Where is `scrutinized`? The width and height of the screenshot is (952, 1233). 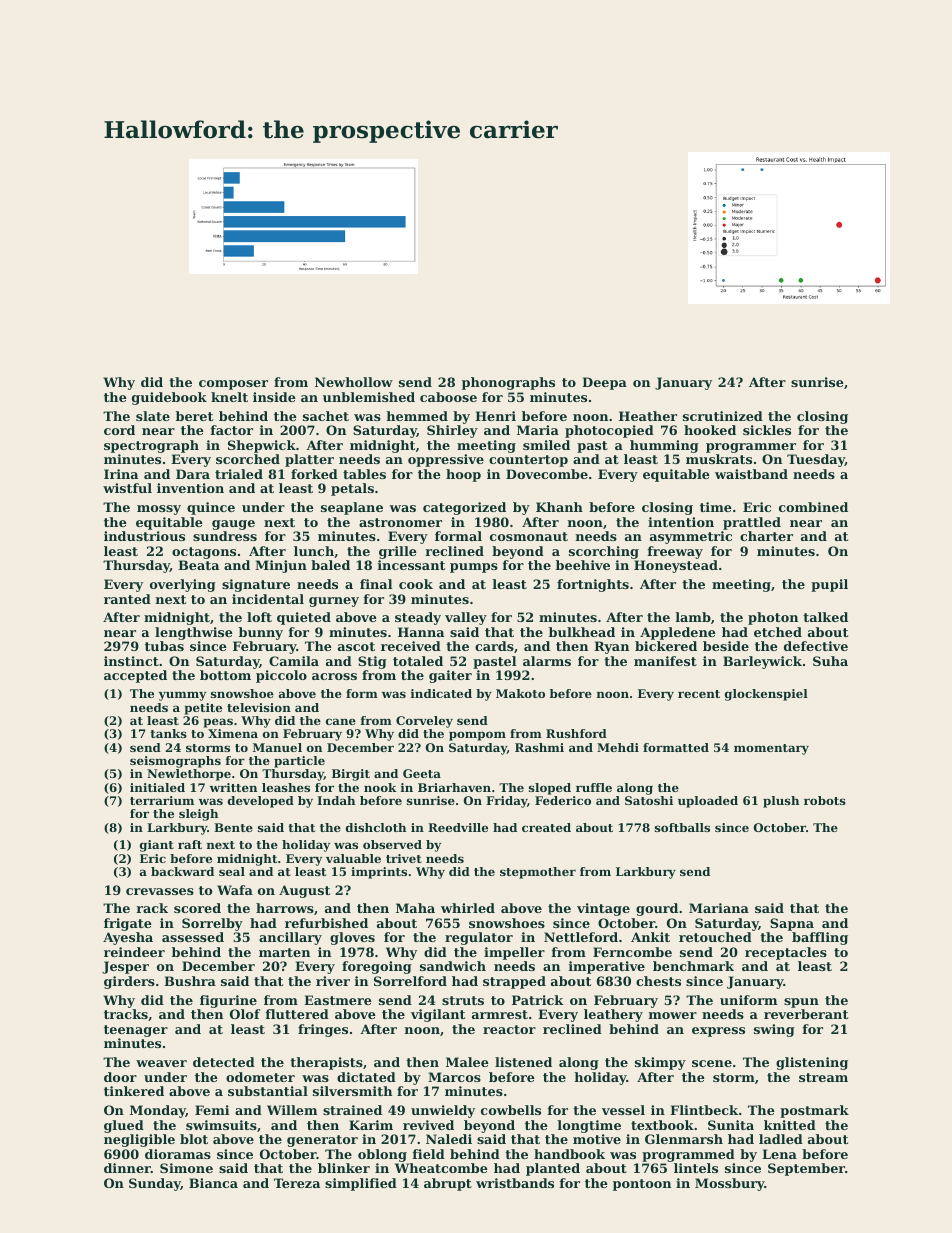
scrutinized is located at coordinates (723, 416).
